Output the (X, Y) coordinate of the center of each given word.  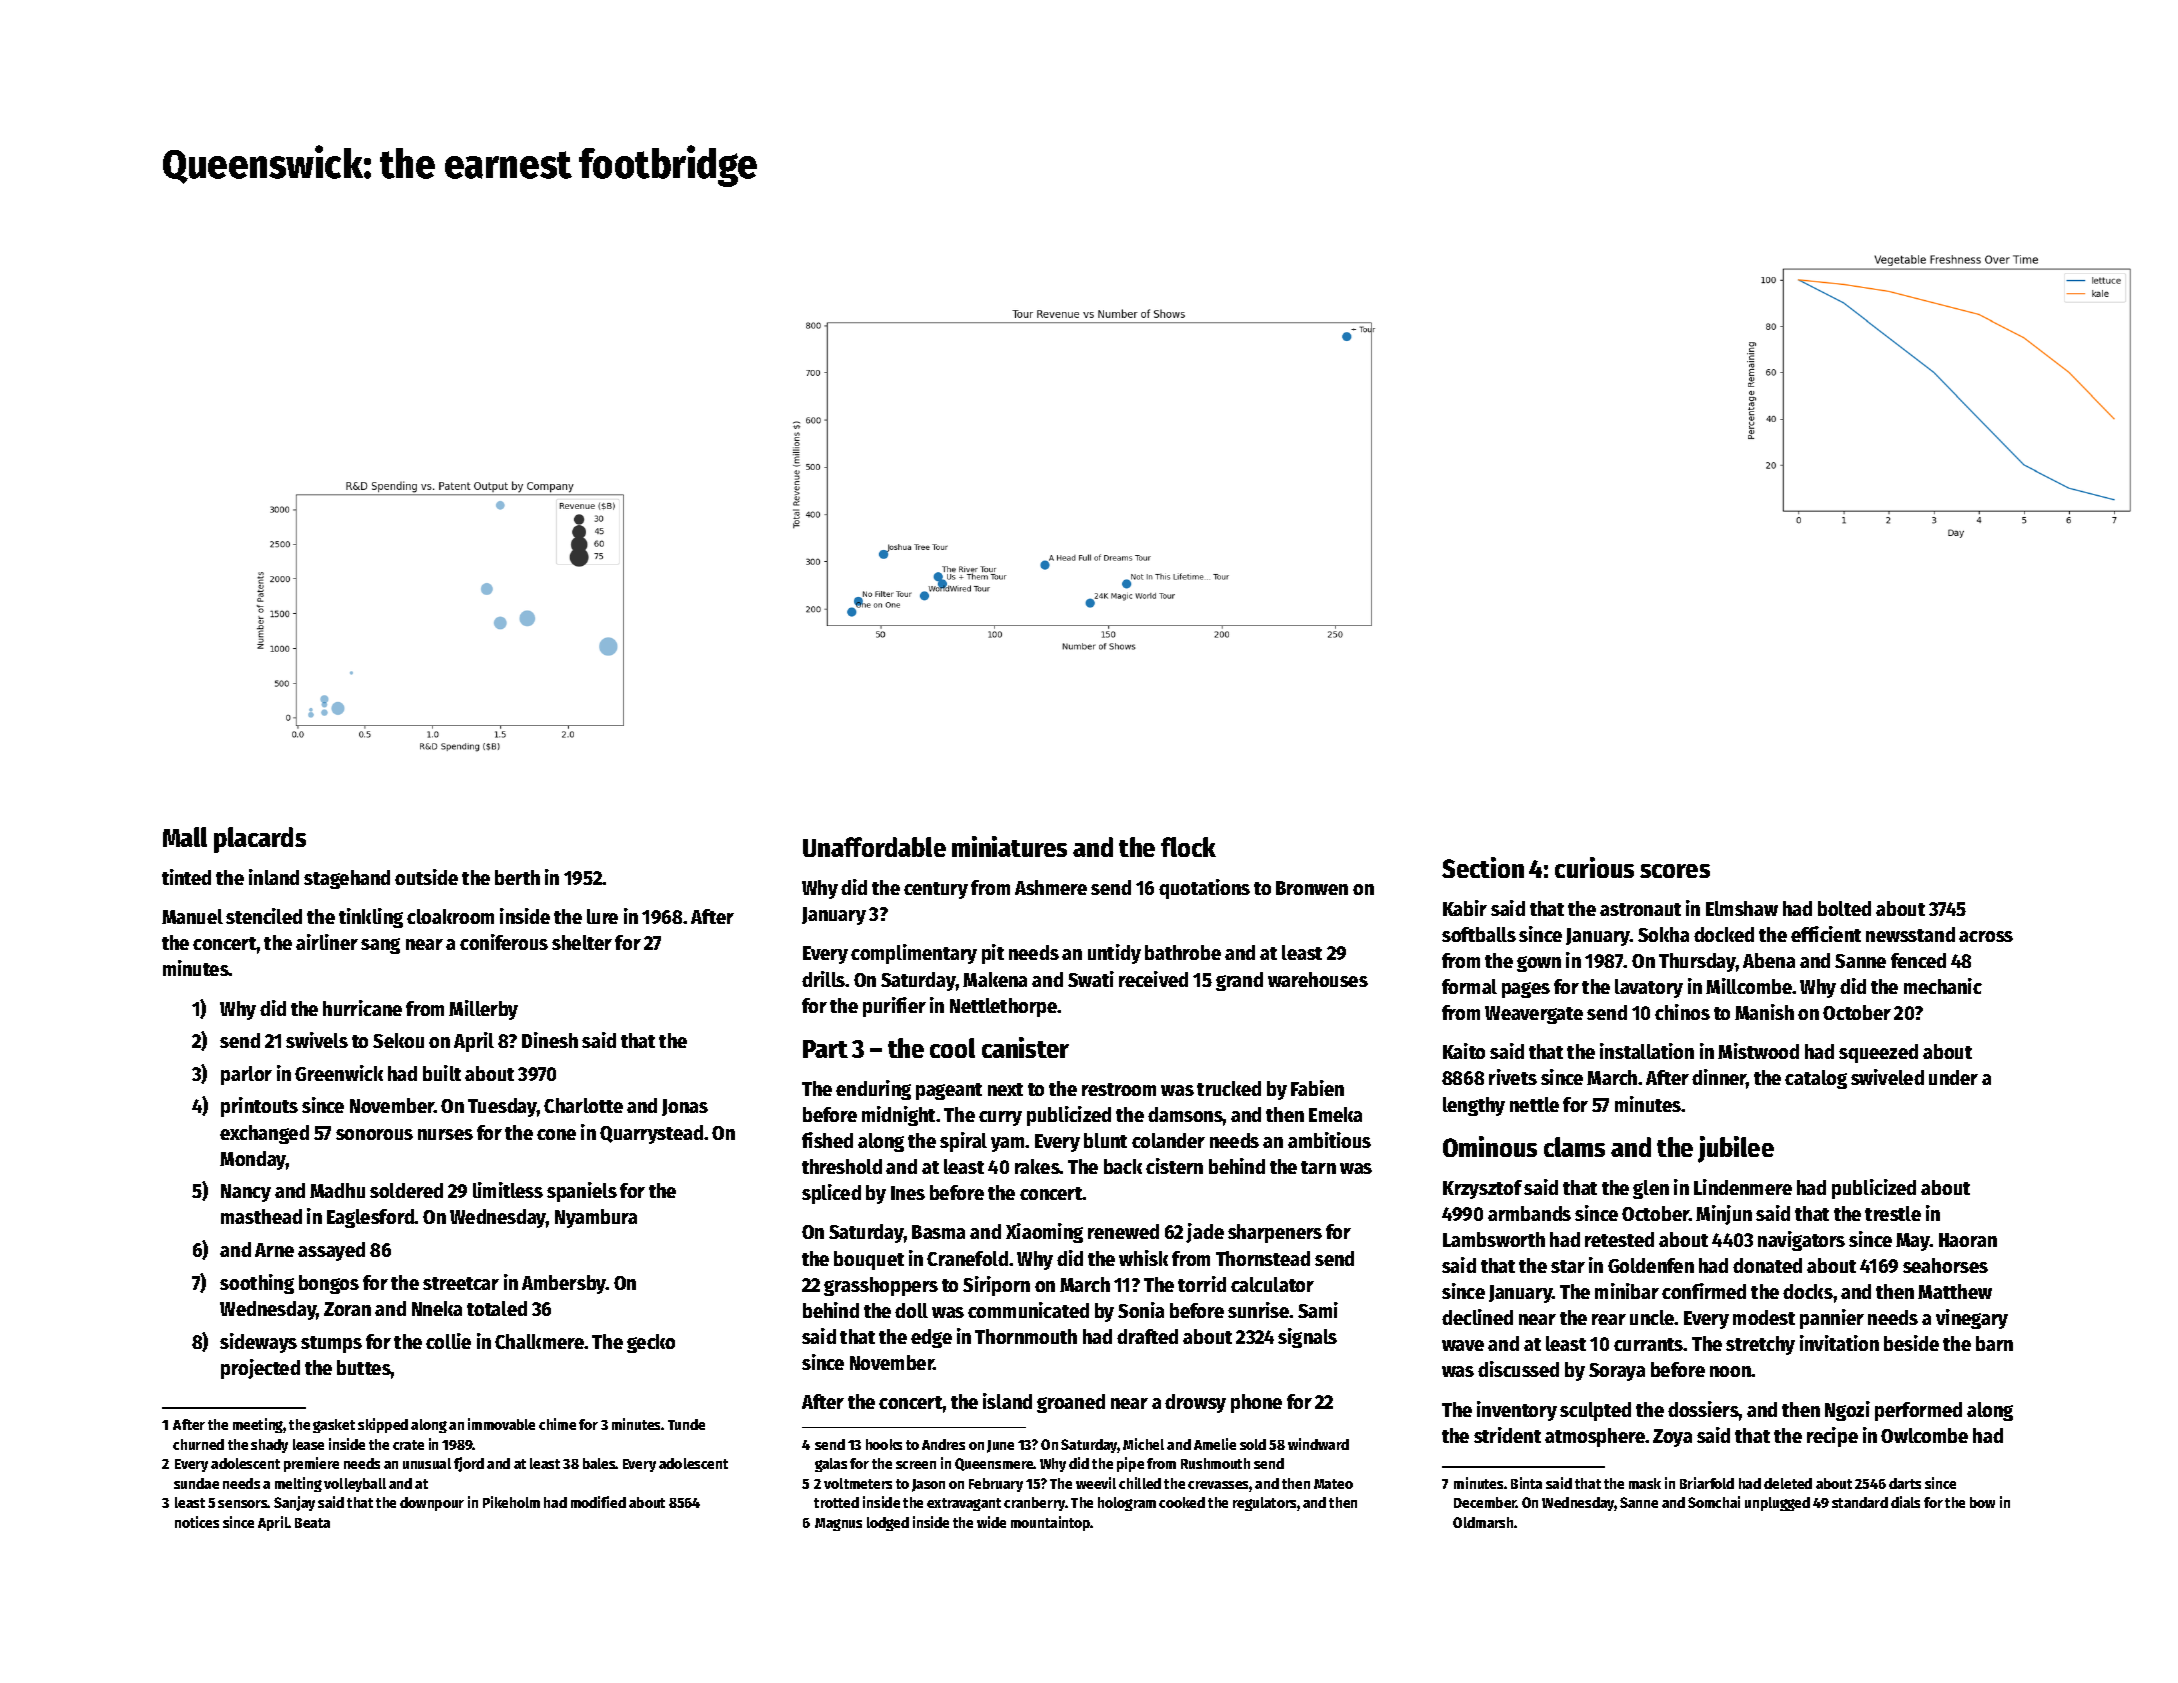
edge (931, 1338)
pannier (1832, 1319)
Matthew (1955, 1291)
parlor (246, 1075)
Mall (185, 837)
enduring (873, 1090)
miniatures (1009, 846)
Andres (943, 1444)
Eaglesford (371, 1218)
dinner (1719, 1079)
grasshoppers (881, 1286)
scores (1675, 871)
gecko (651, 1343)
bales (599, 1463)
